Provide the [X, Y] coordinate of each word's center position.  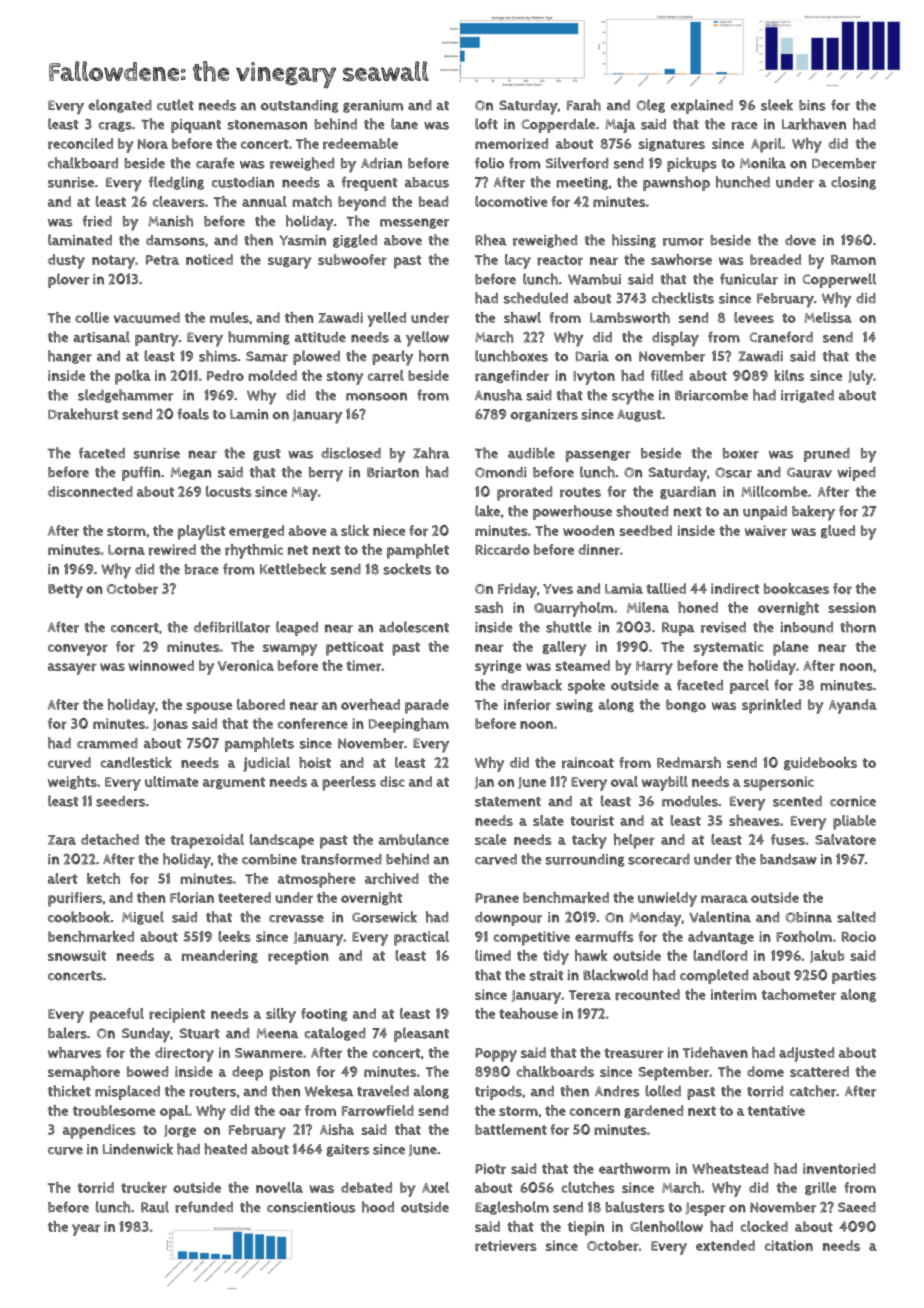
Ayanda [853, 706]
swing [574, 705]
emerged [256, 531]
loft [486, 124]
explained [702, 106]
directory [184, 1054]
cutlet [175, 105]
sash [489, 607]
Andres [617, 1091]
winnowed [161, 665]
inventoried [839, 1168]
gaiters [347, 1150]
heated [225, 1149]
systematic [729, 648]
